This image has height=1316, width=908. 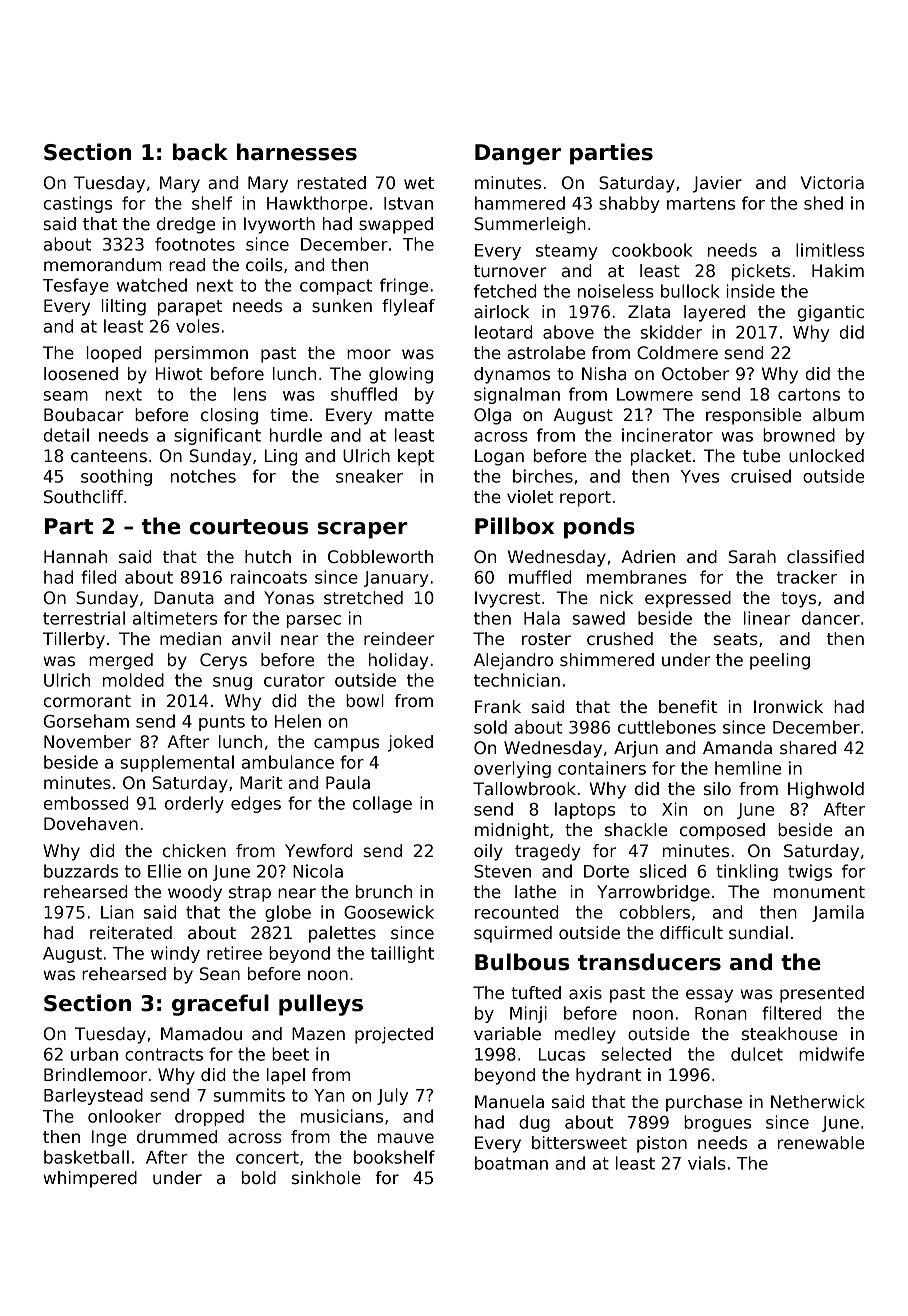 I want to click on back, so click(x=200, y=152).
